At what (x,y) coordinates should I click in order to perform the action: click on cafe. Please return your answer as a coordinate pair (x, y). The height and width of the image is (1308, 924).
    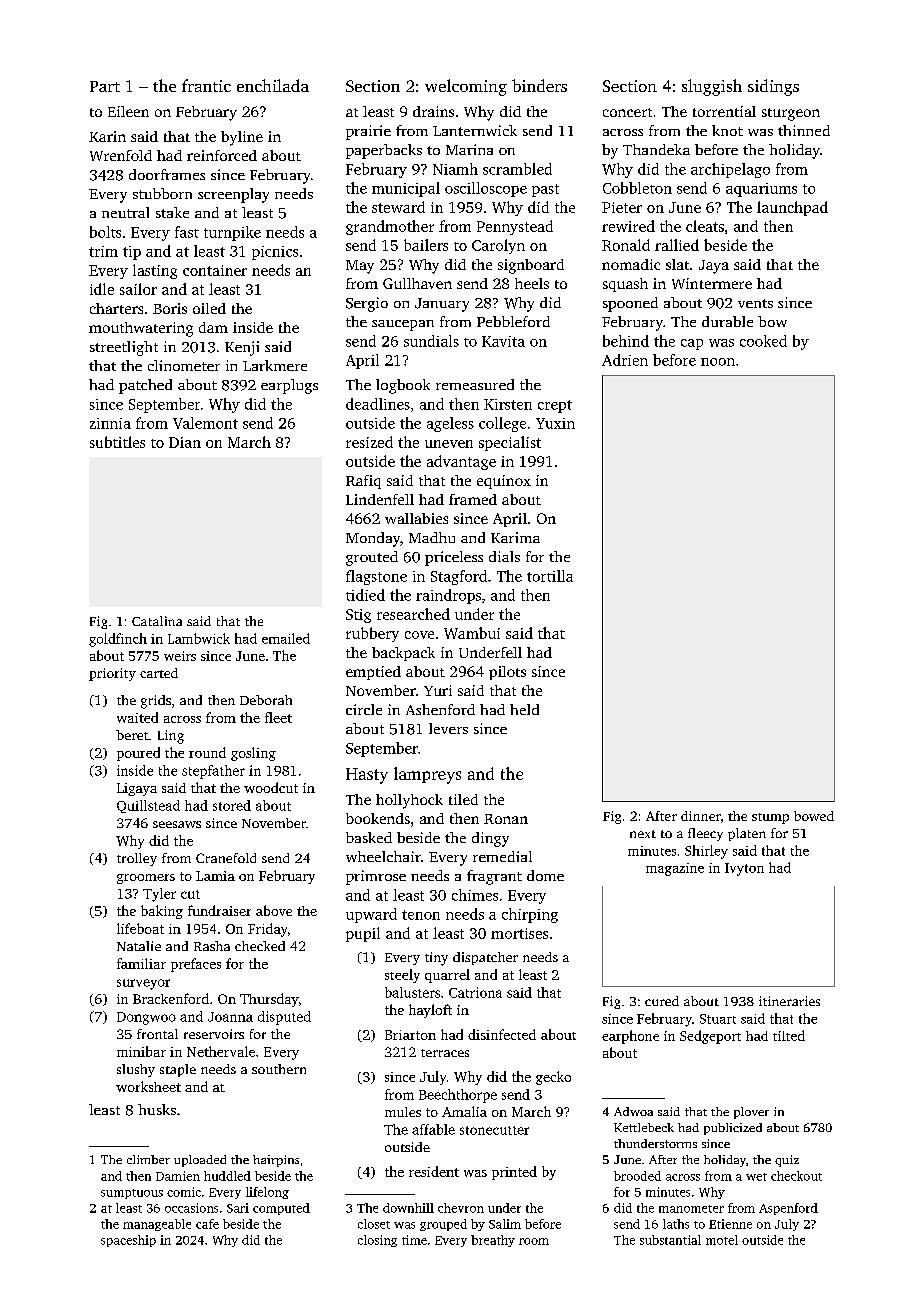
    Looking at the image, I should click on (207, 1224).
